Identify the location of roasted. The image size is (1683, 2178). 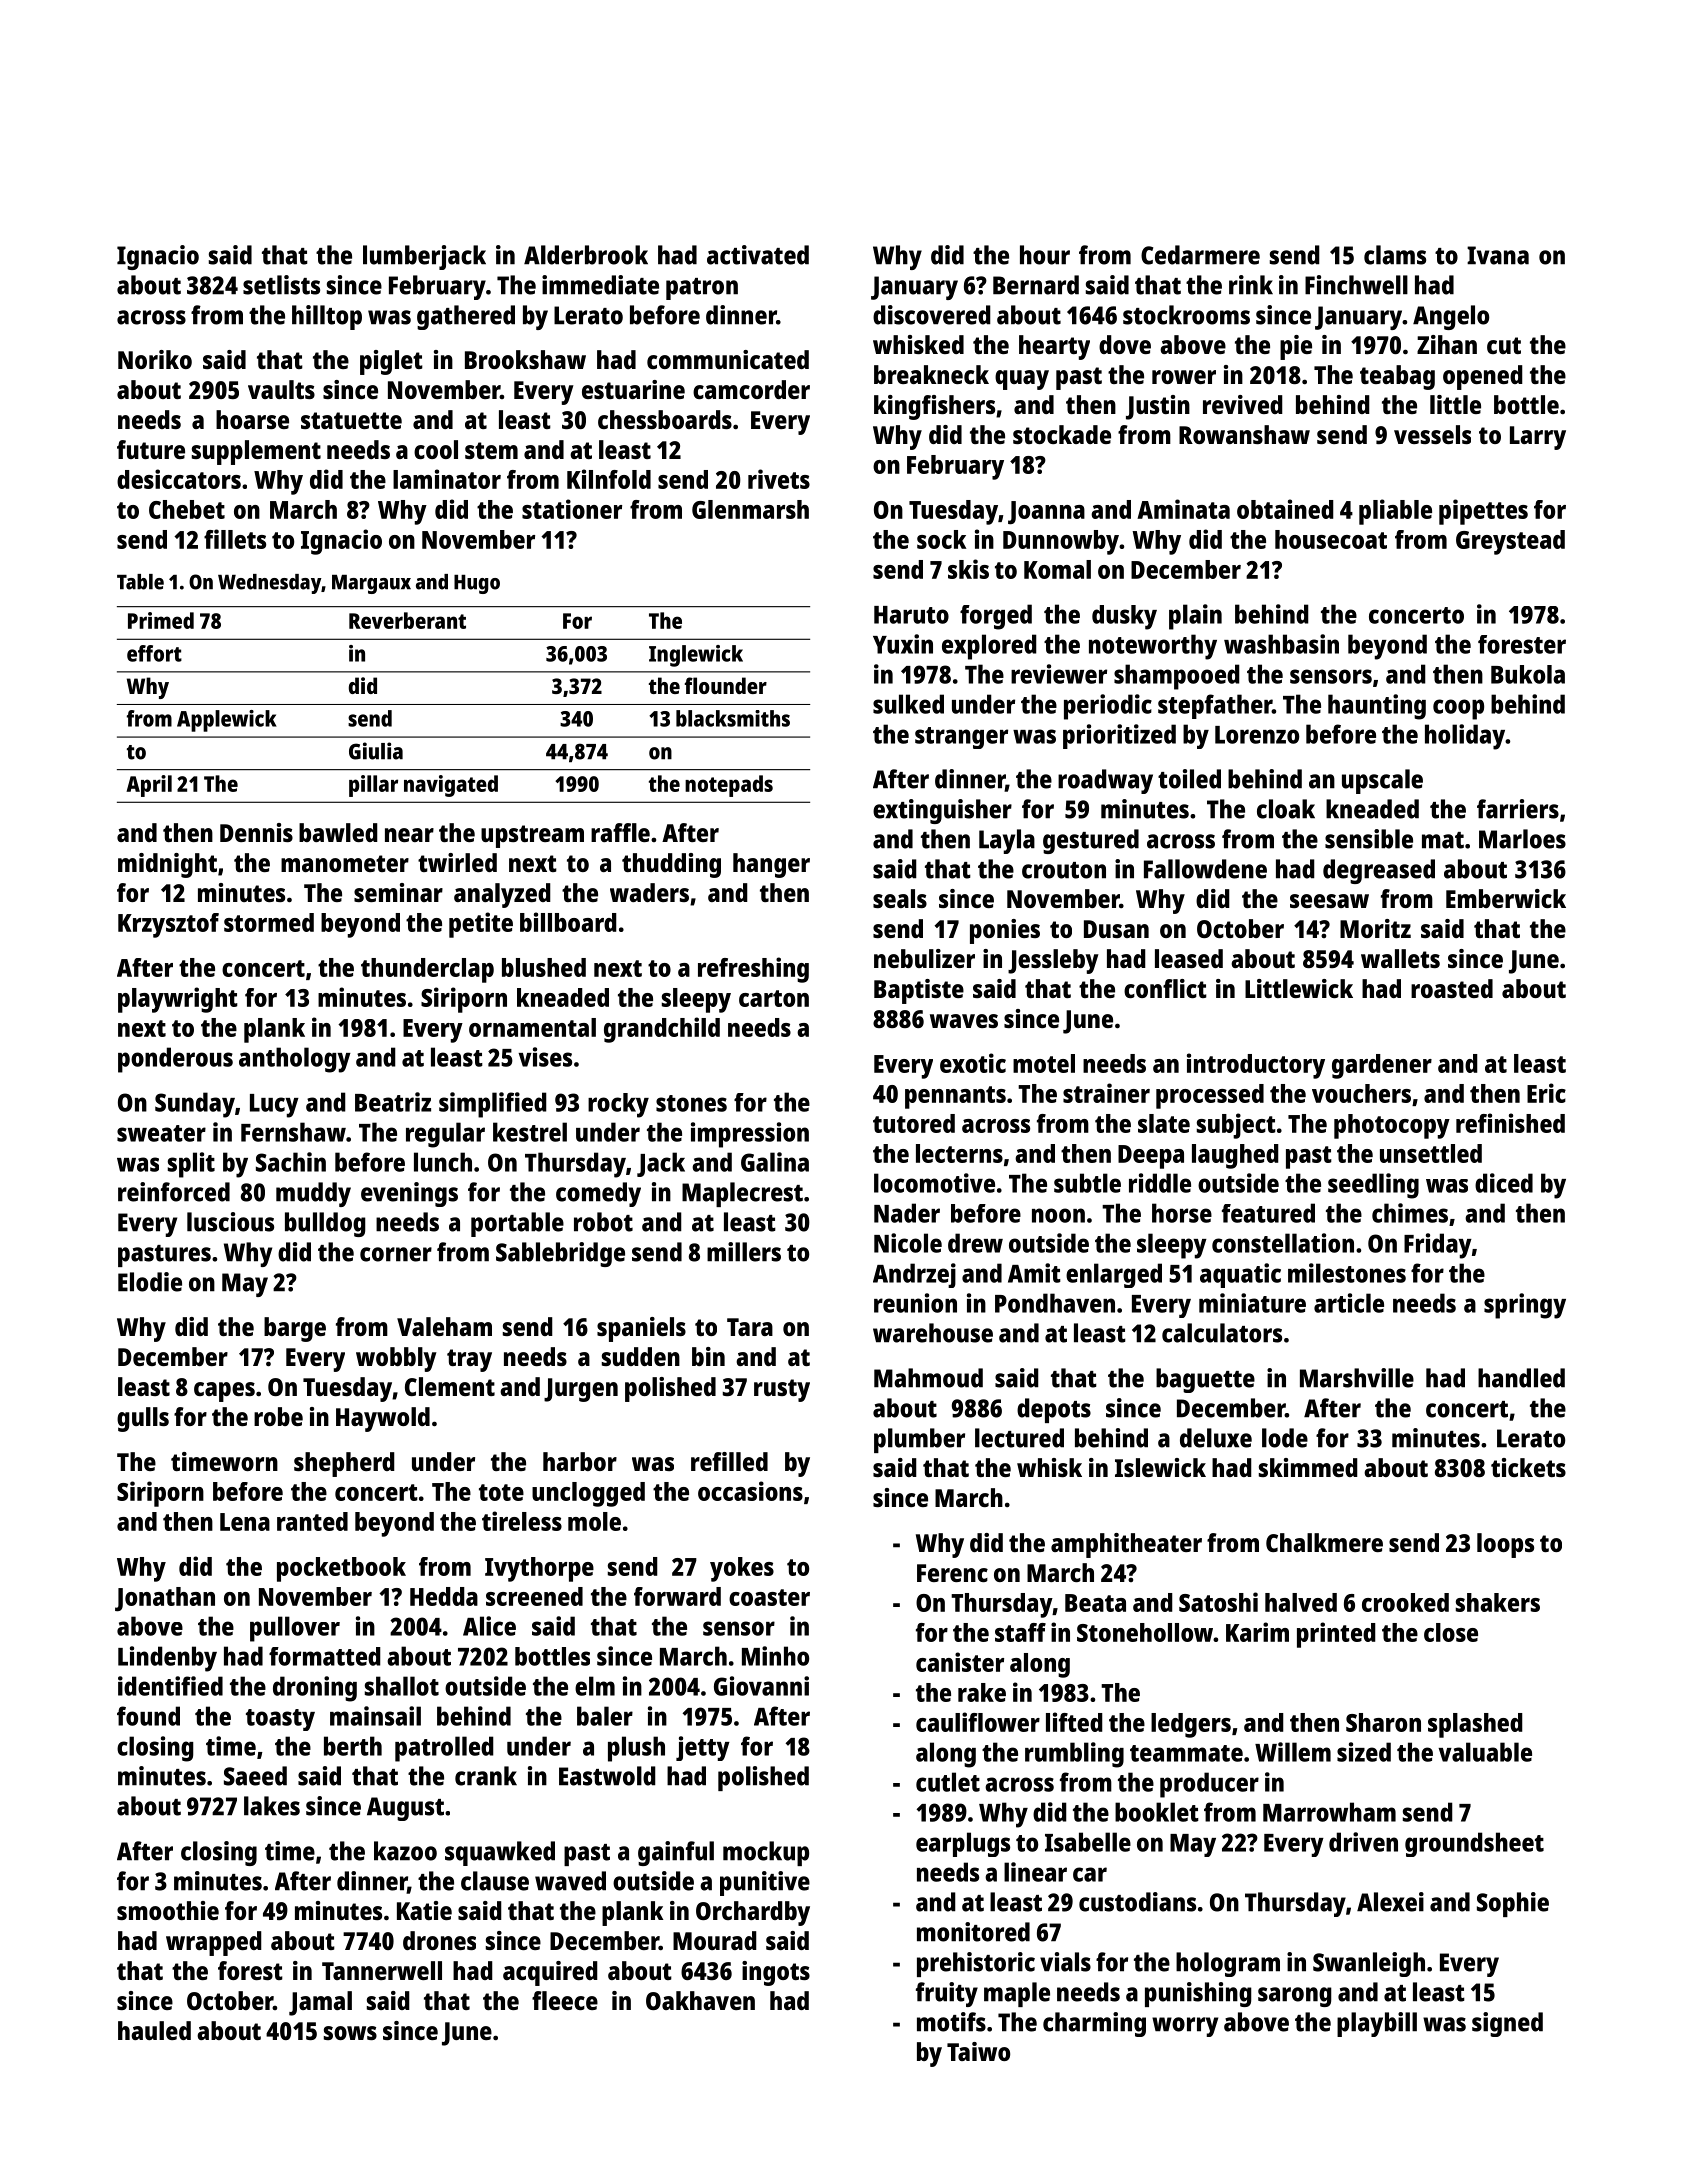
(1452, 988).
